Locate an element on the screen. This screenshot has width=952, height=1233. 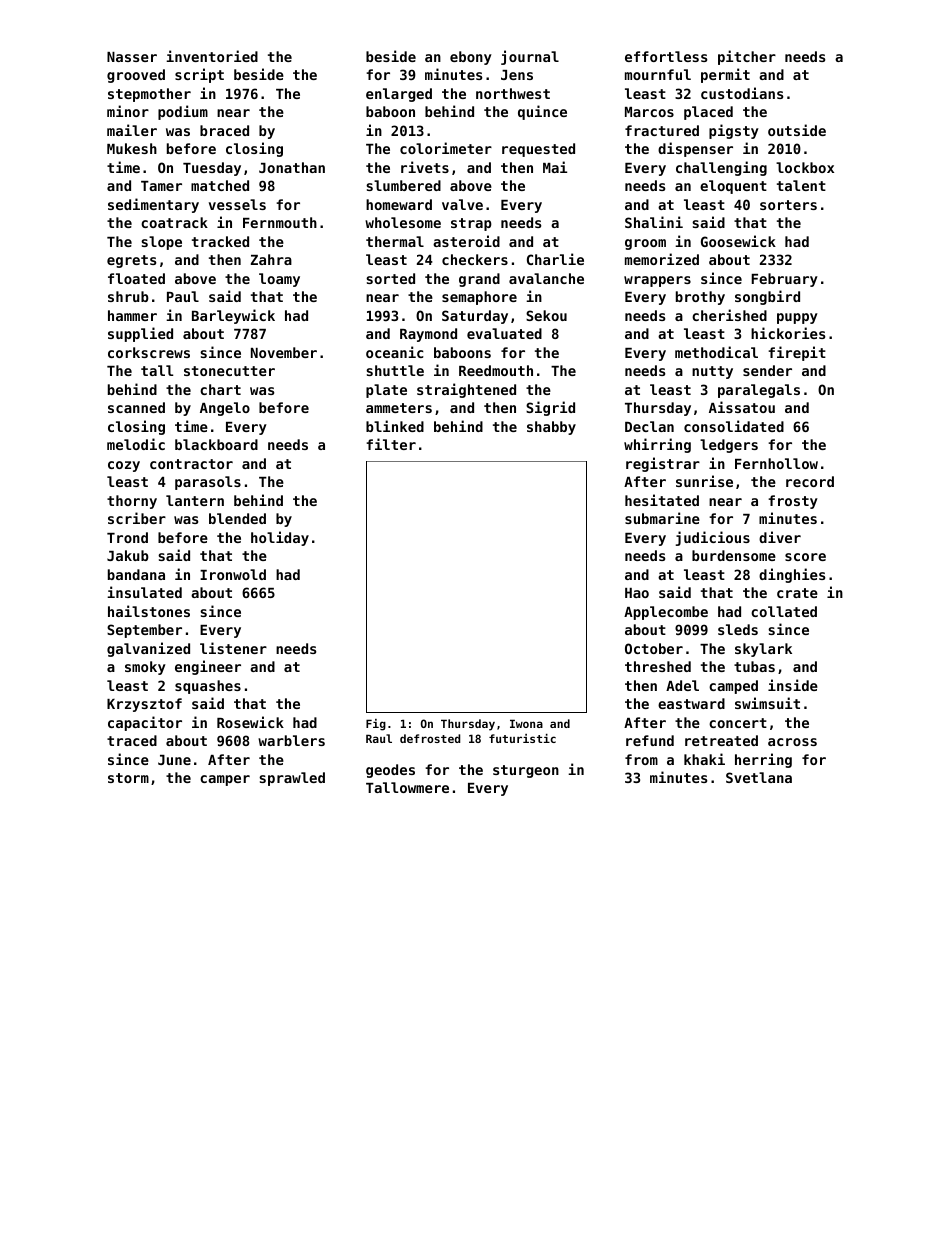
traced is located at coordinates (132, 740).
